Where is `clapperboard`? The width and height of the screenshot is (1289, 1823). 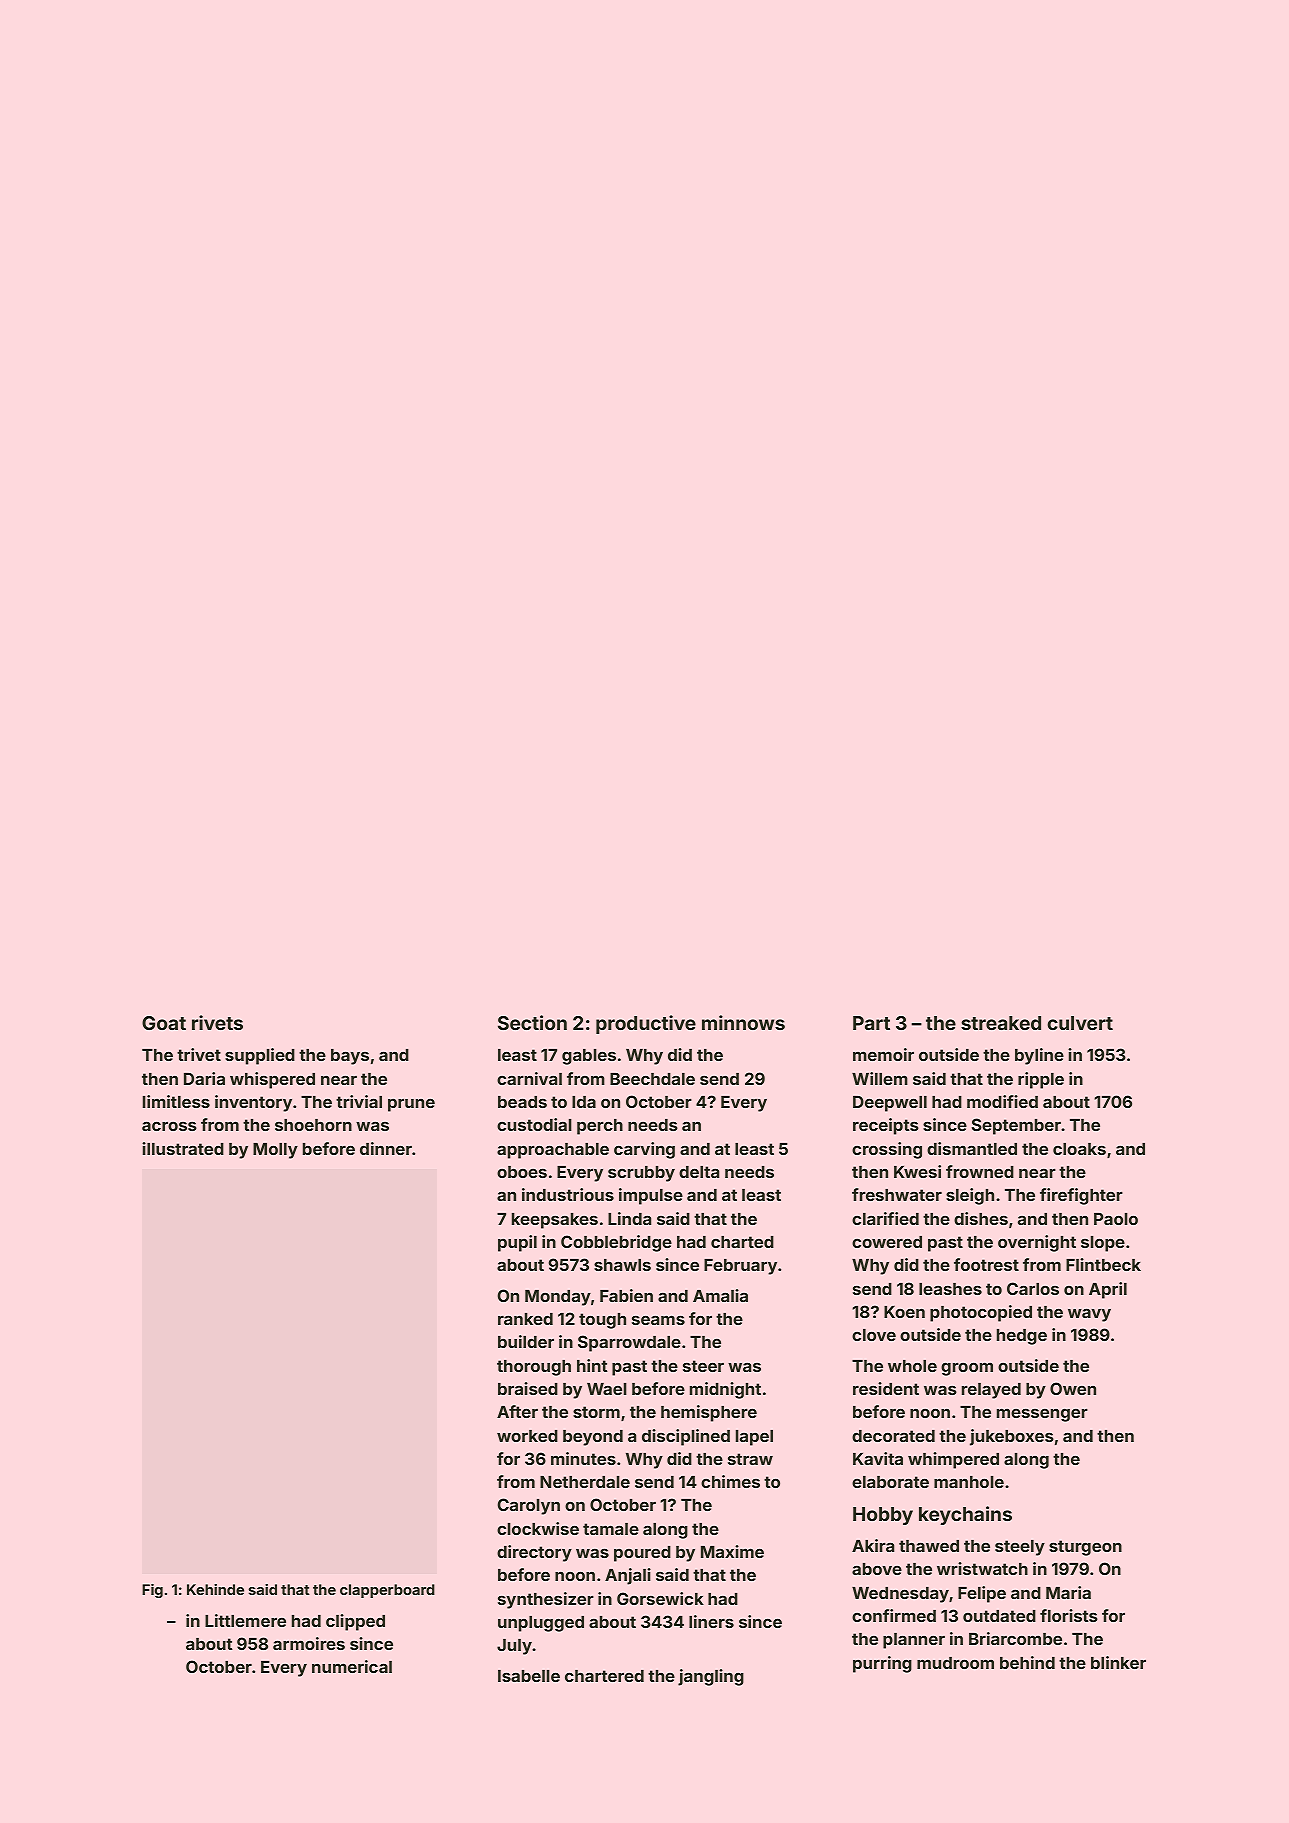
clapperboard is located at coordinates (387, 1591).
